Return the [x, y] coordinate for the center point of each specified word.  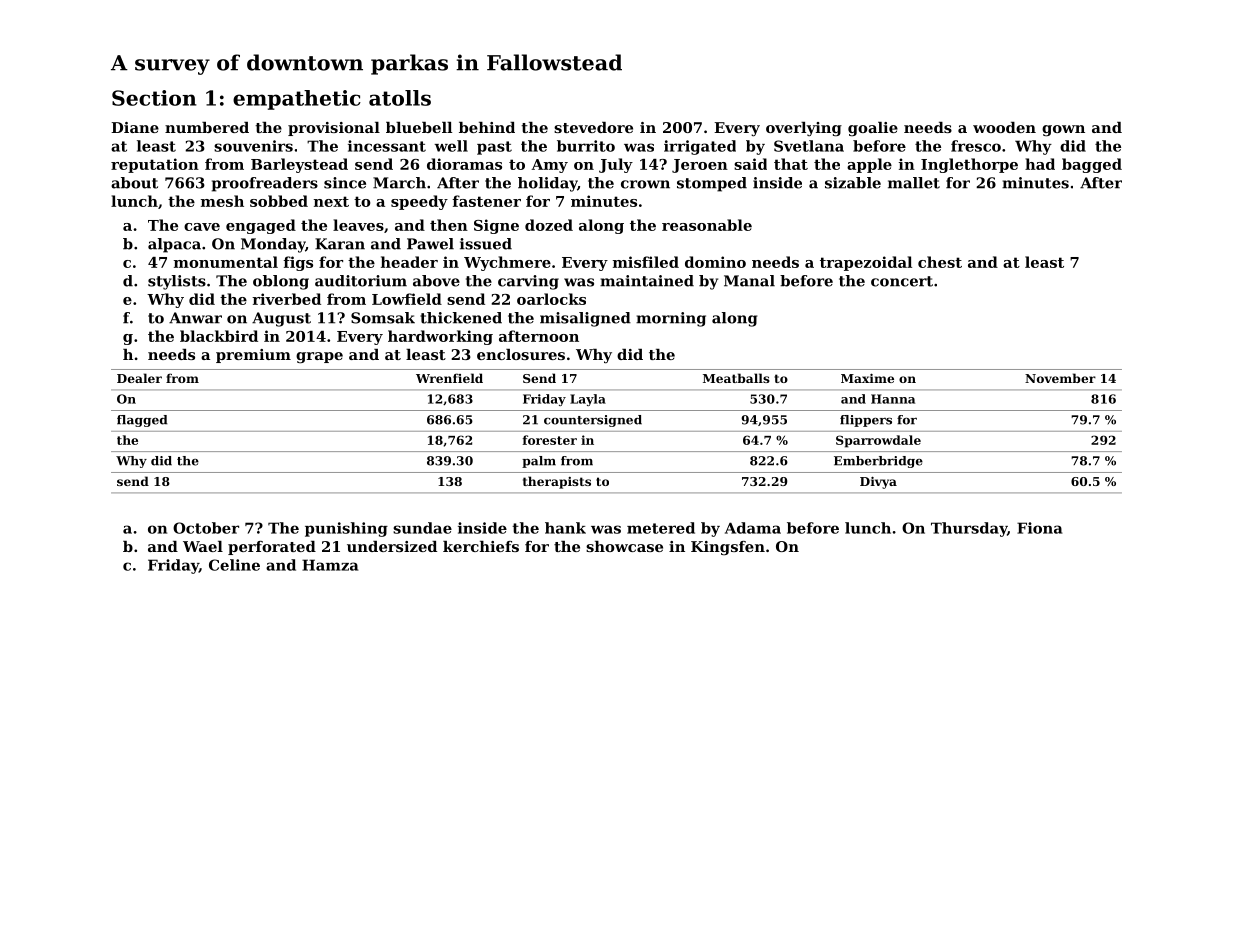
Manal [749, 281]
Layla [588, 400]
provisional [334, 129]
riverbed [286, 299]
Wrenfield [449, 378]
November [1060, 378]
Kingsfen [728, 548]
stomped [712, 184]
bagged [1092, 165]
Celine [234, 565]
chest [940, 262]
